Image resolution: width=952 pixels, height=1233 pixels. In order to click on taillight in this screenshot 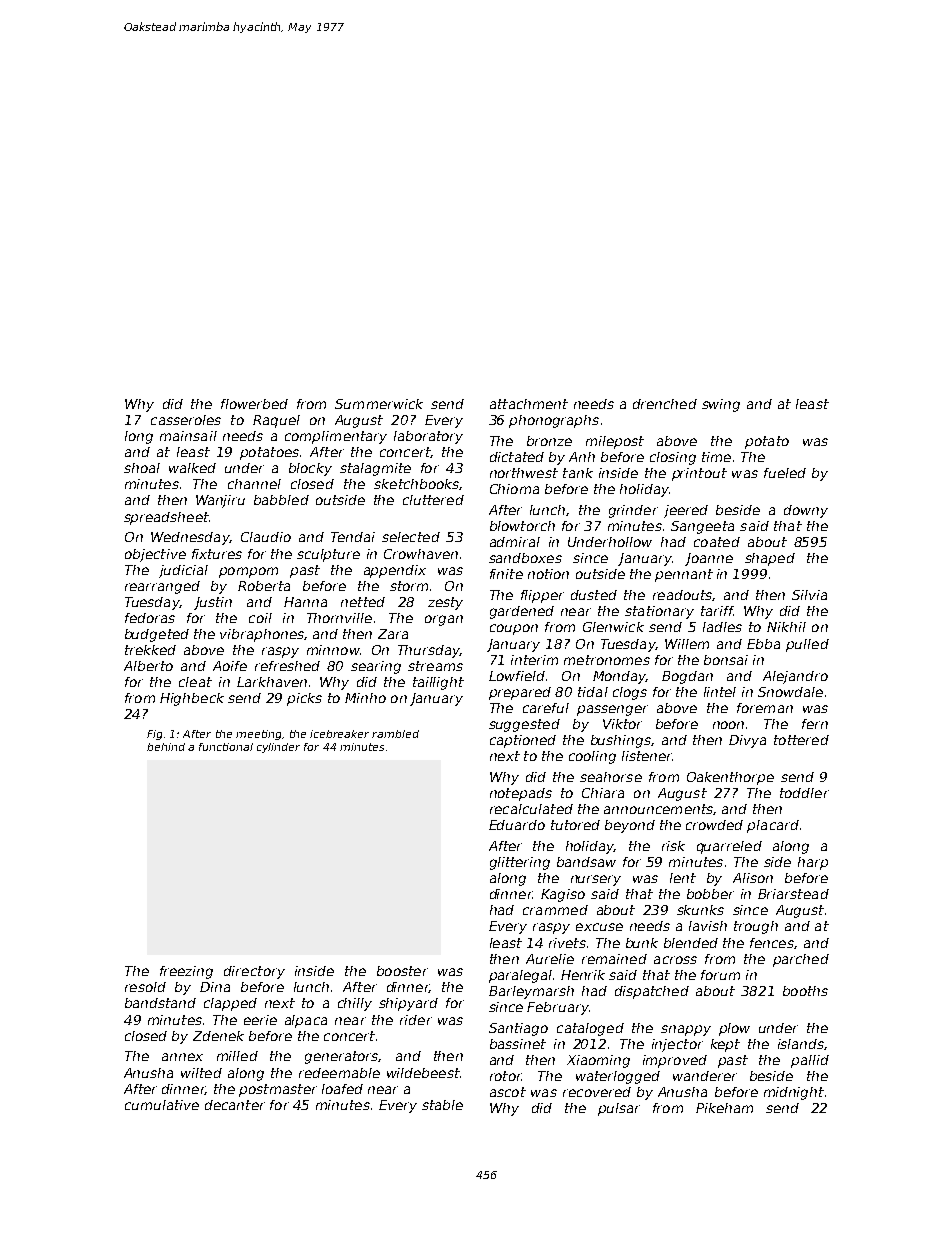, I will do `click(438, 683)`.
